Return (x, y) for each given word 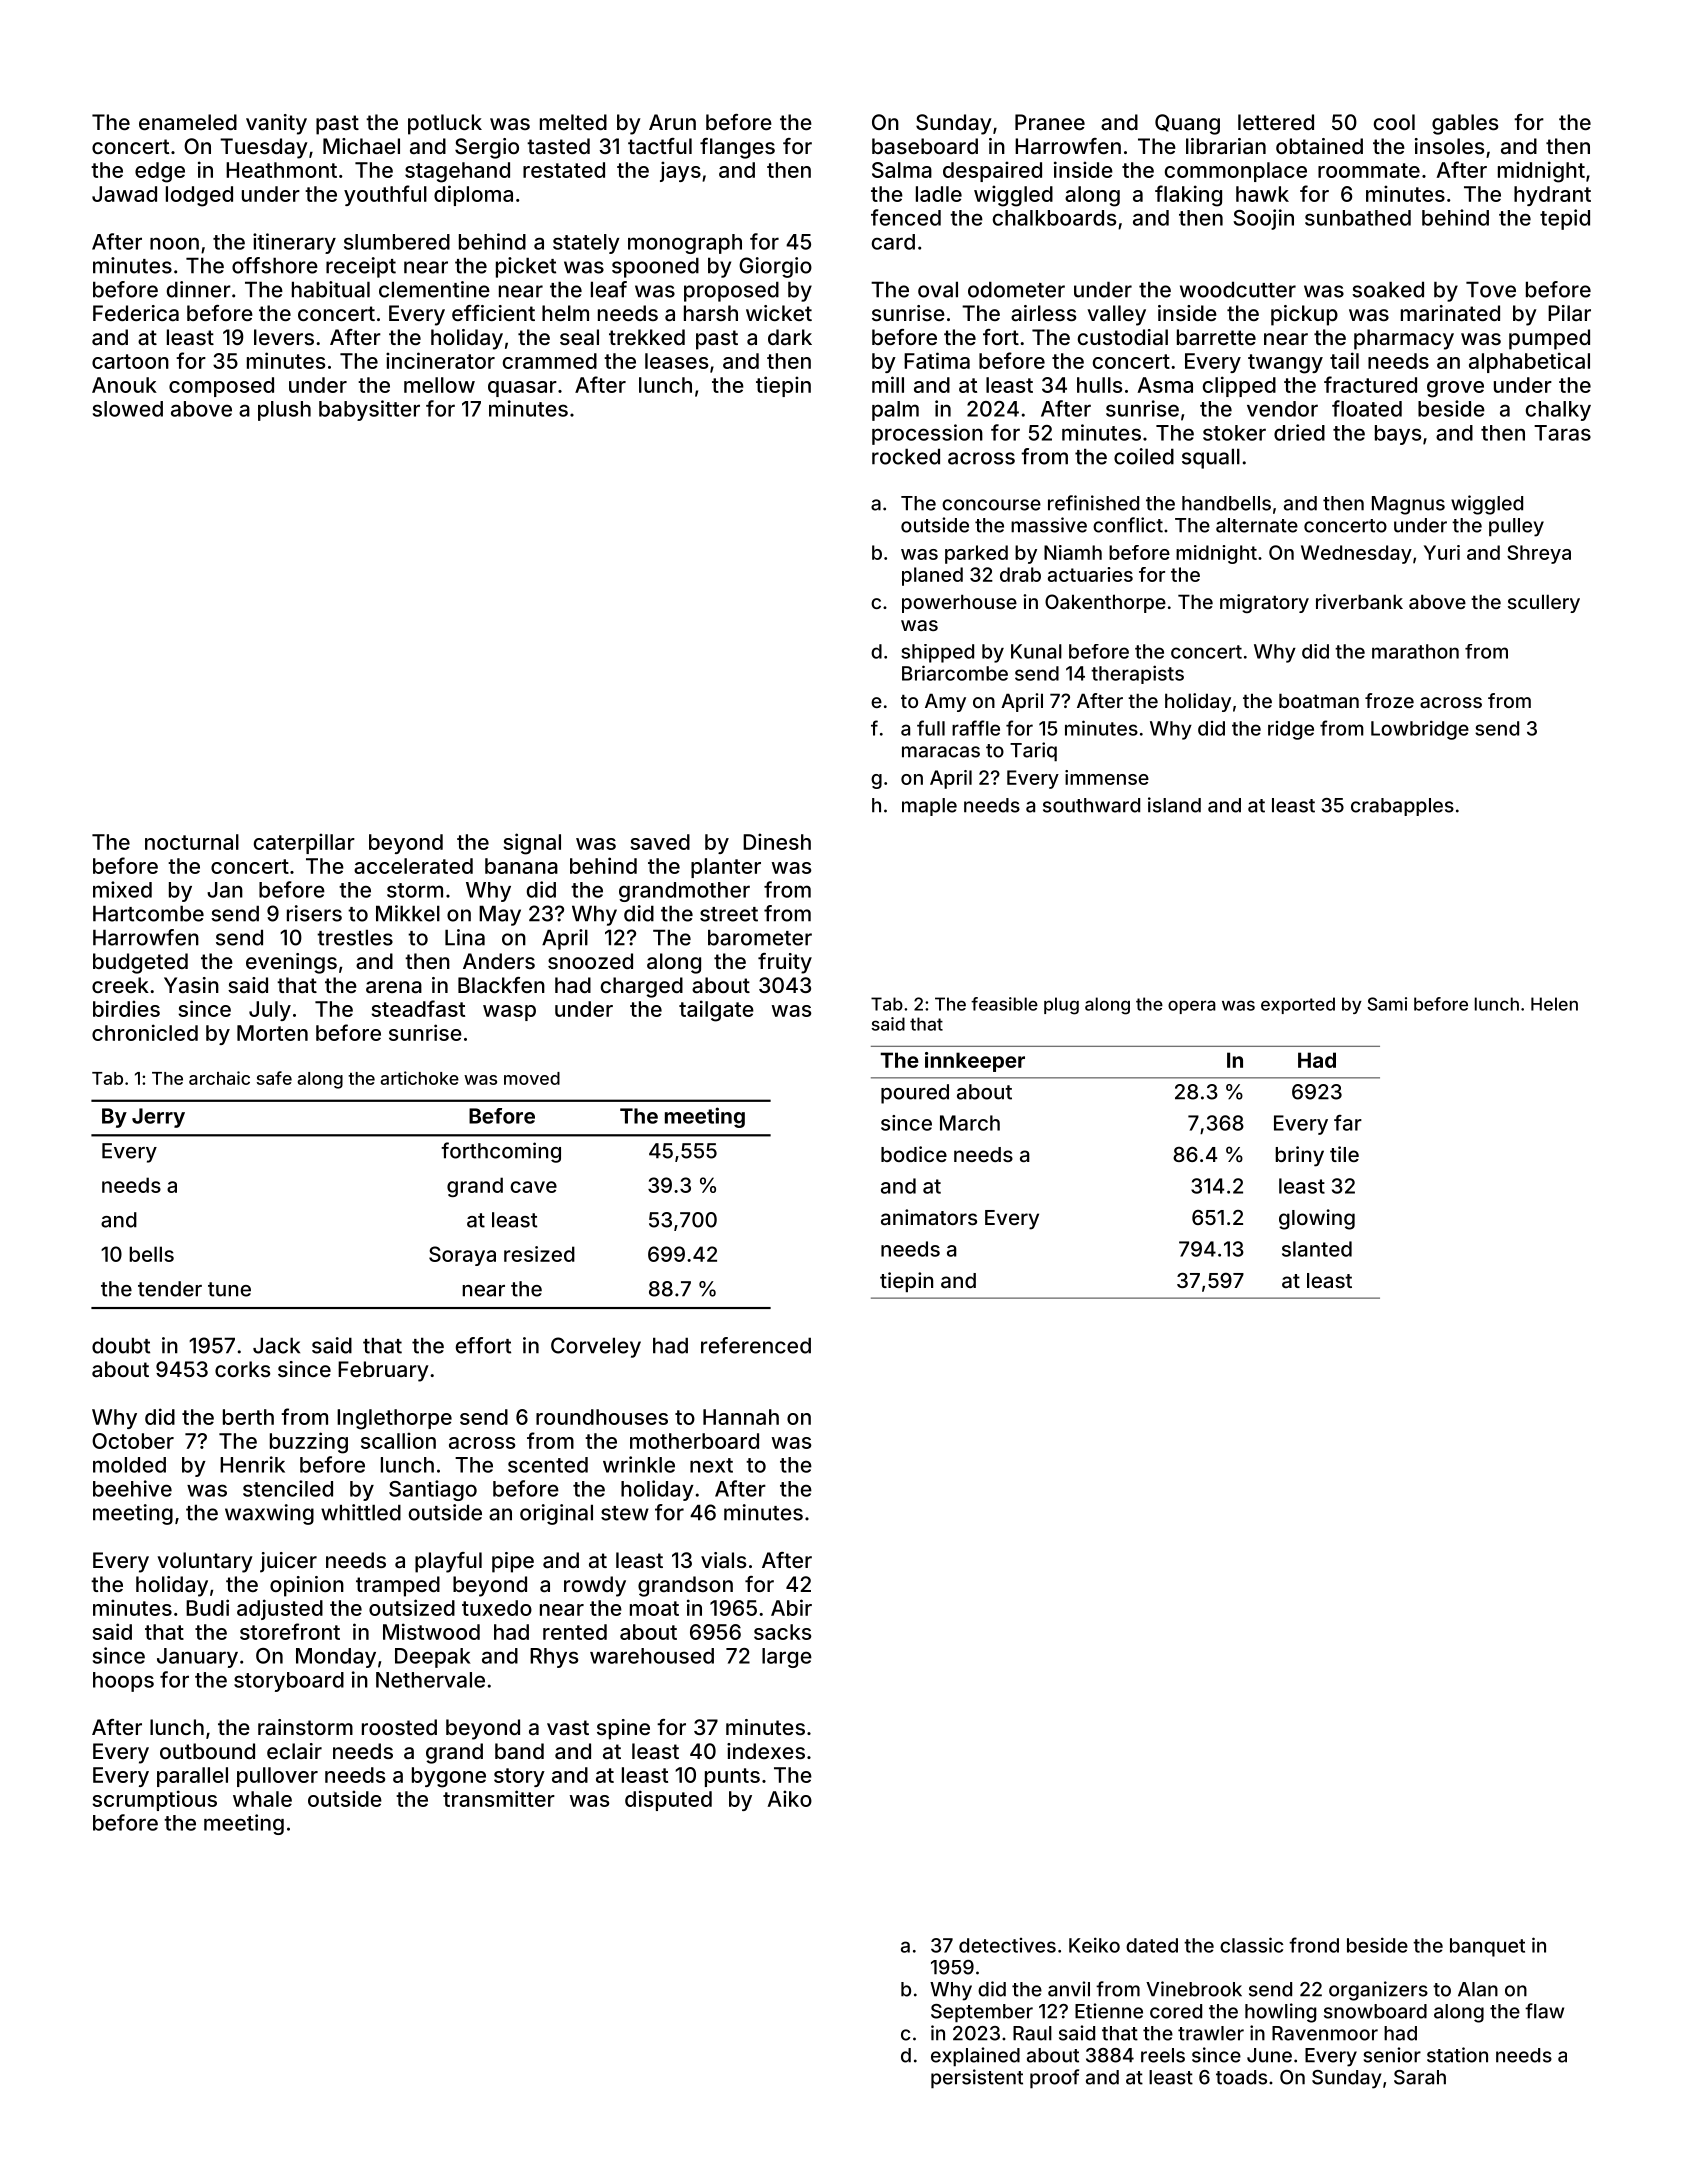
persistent (977, 2079)
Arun (672, 122)
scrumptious (154, 1800)
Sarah (1420, 2077)
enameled (188, 122)
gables (1465, 124)
